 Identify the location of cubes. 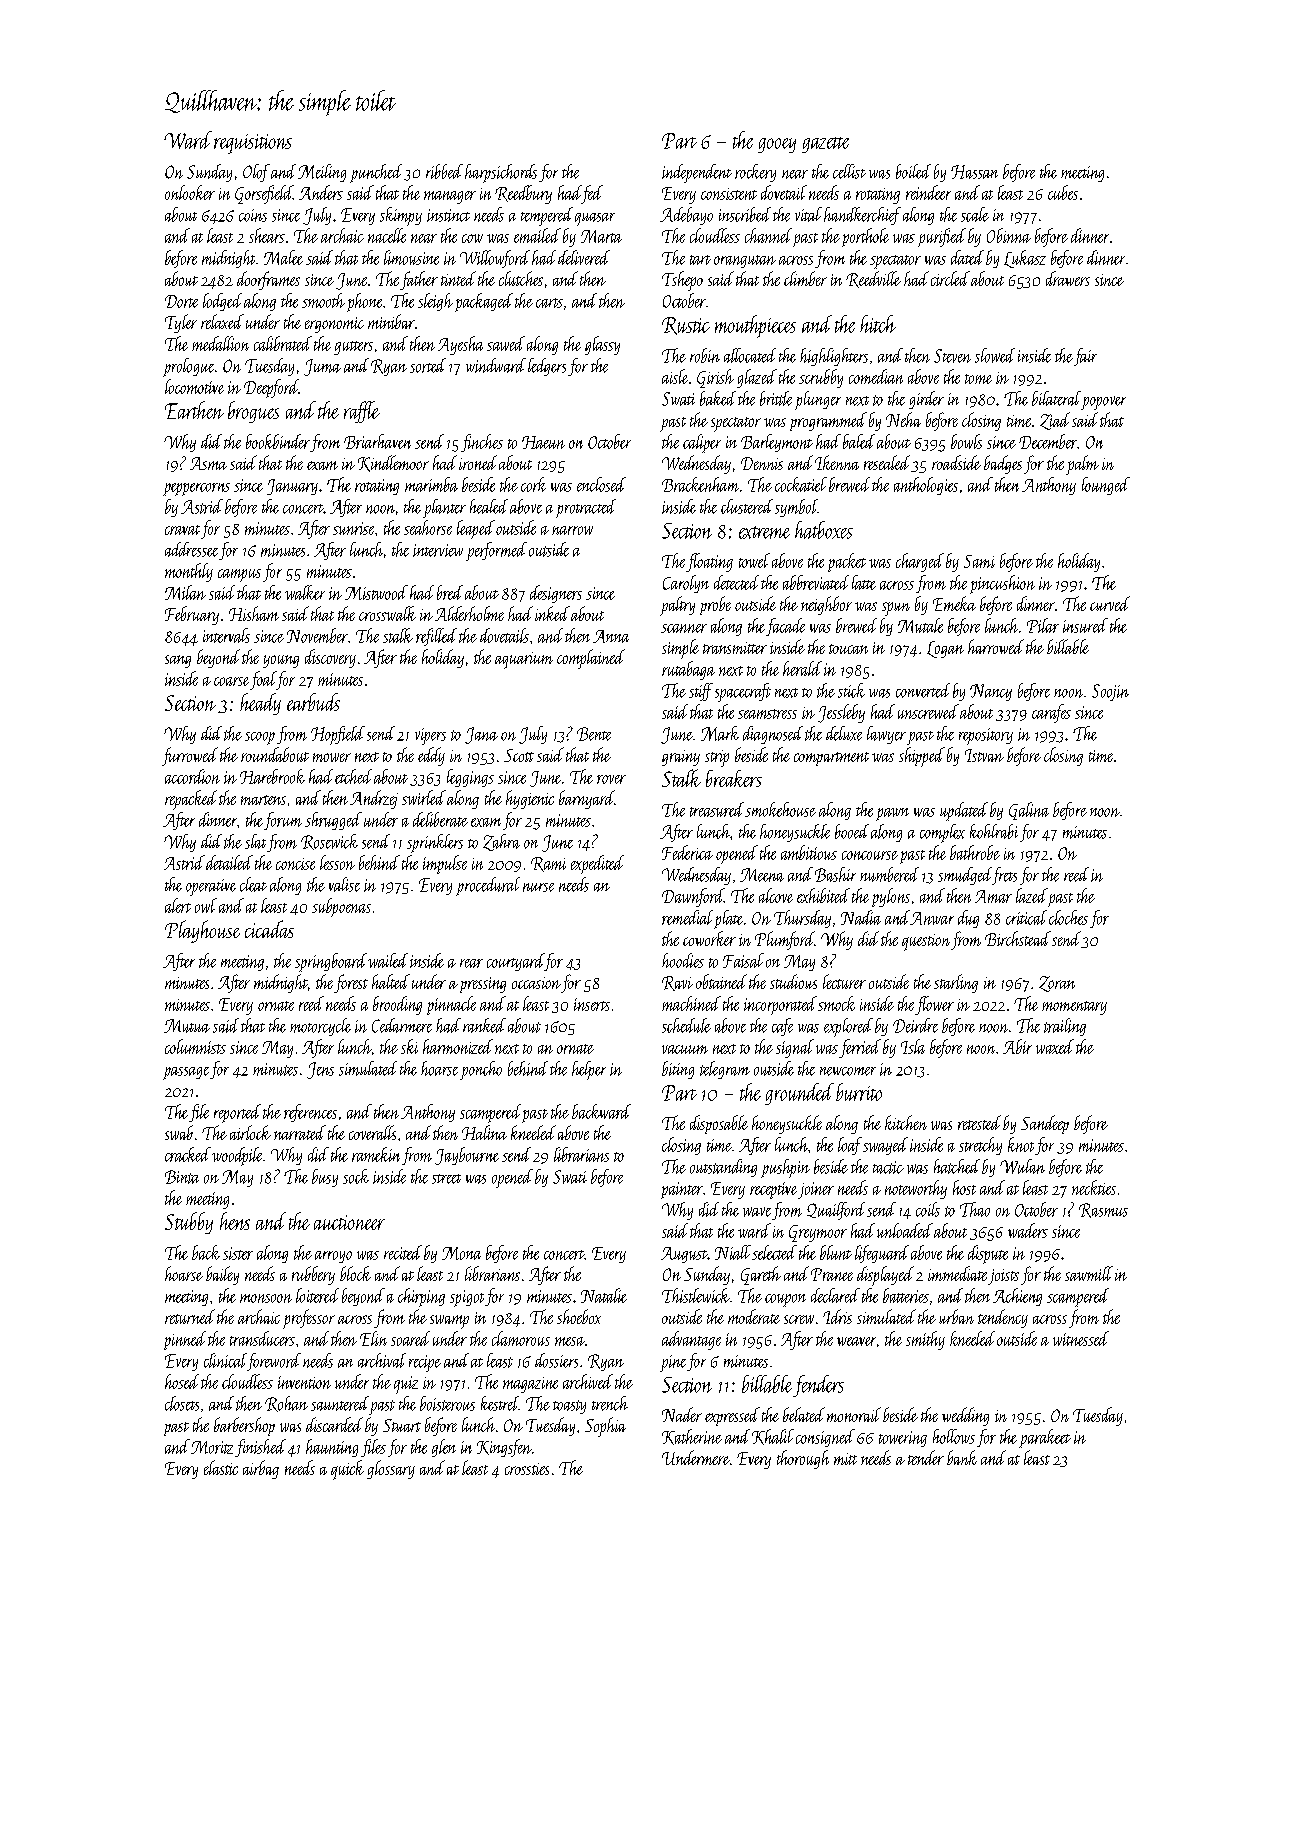
(1063, 192).
